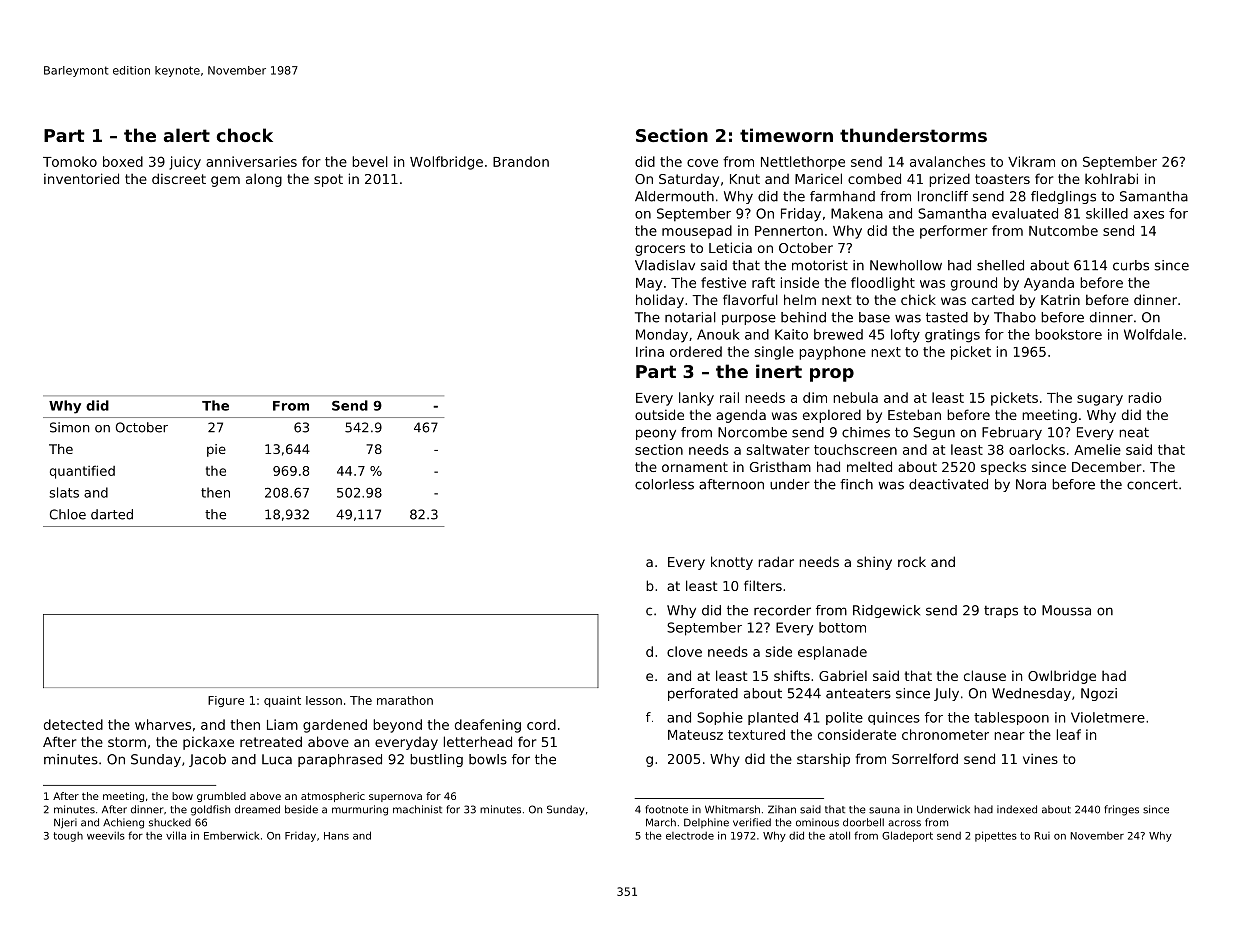 This screenshot has height=952, width=1233. Describe the element at coordinates (780, 467) in the screenshot. I see `Gristham` at that location.
